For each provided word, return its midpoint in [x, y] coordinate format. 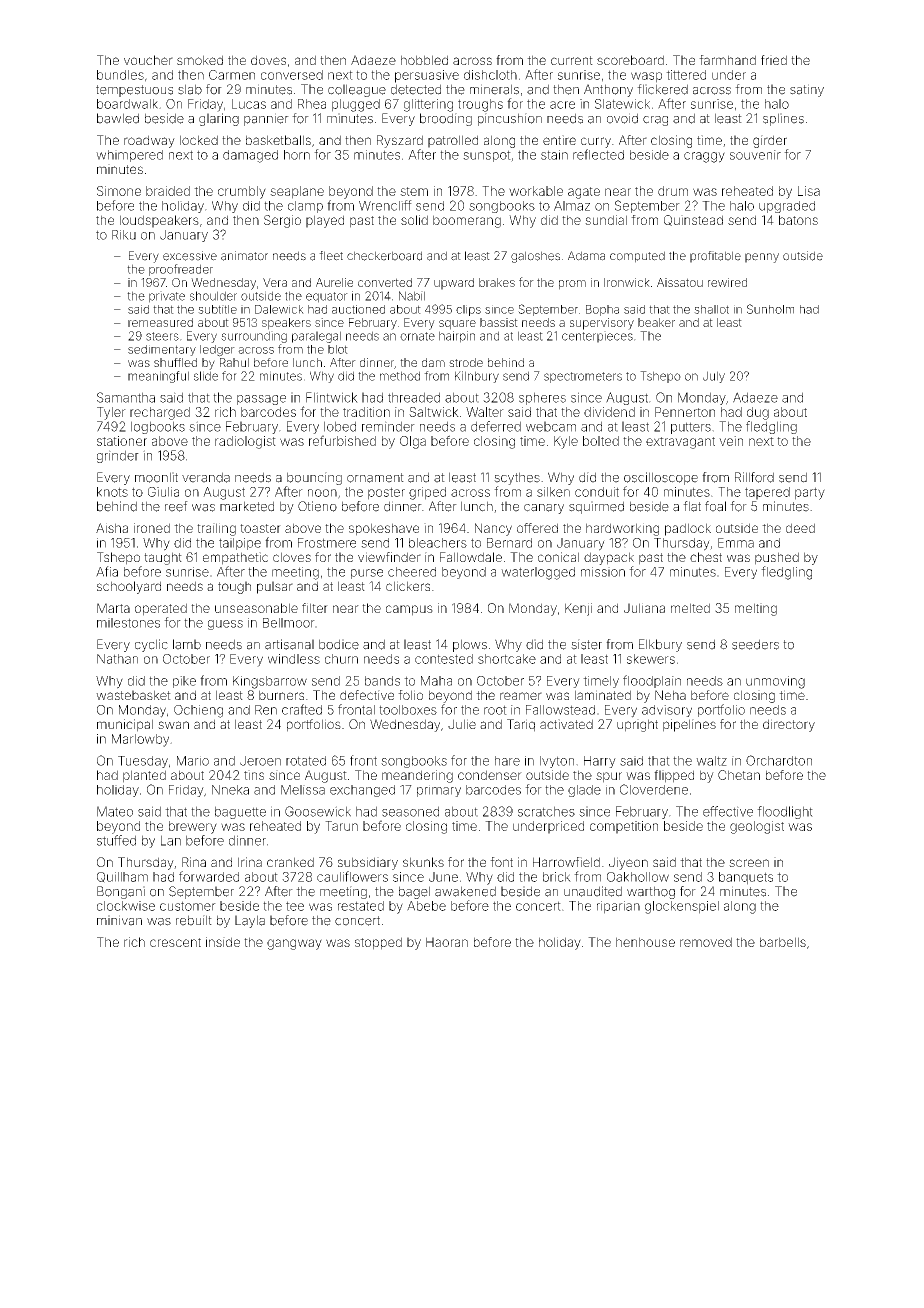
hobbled [424, 60]
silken [553, 492]
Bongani [121, 892]
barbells [783, 942]
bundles [120, 75]
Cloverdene [654, 789]
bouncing [314, 478]
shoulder [213, 296]
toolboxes [408, 710]
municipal [125, 725]
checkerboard [384, 256]
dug [758, 413]
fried [774, 60]
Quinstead [693, 220]
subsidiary [368, 863]
